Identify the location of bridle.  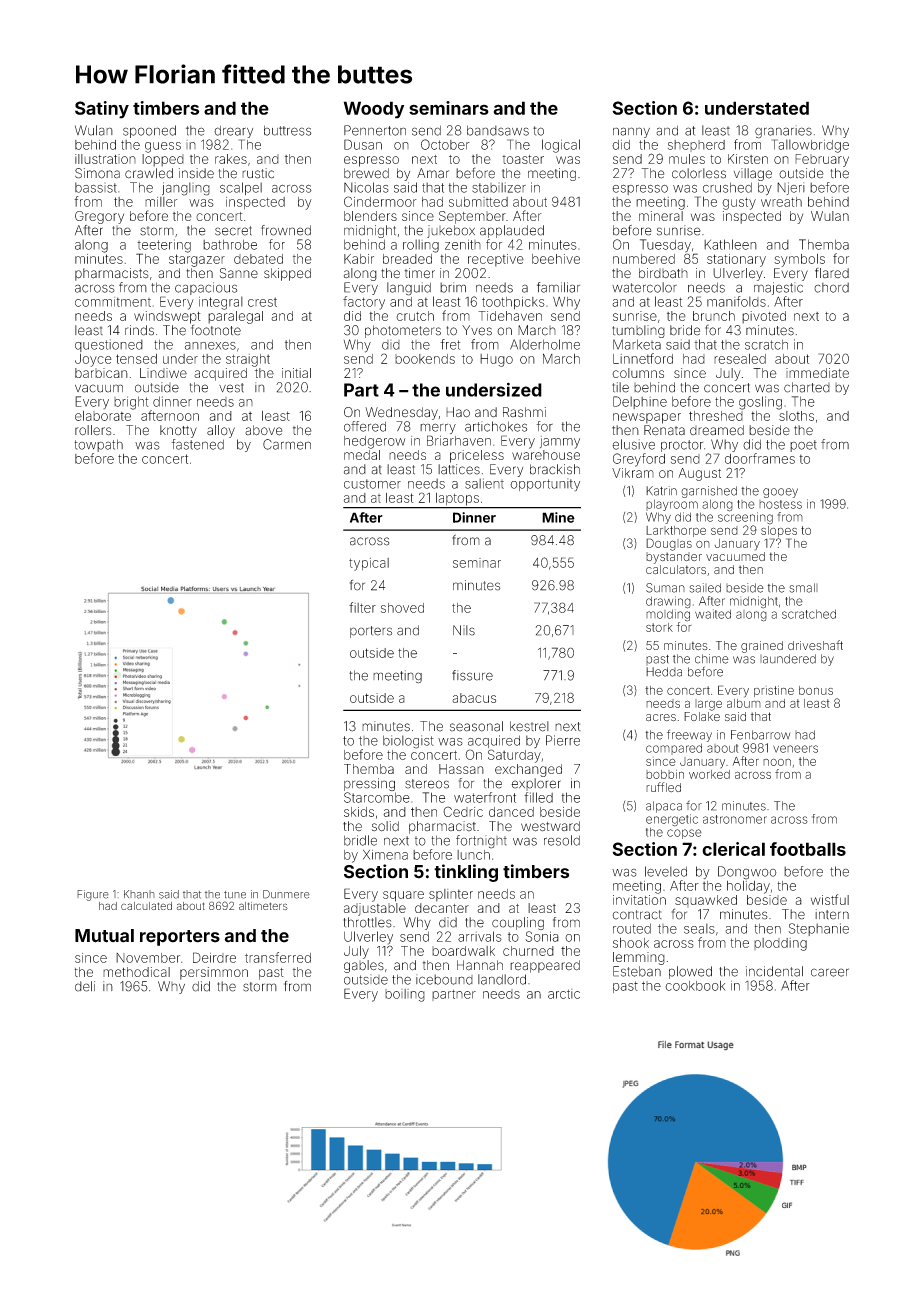
(360, 840).
